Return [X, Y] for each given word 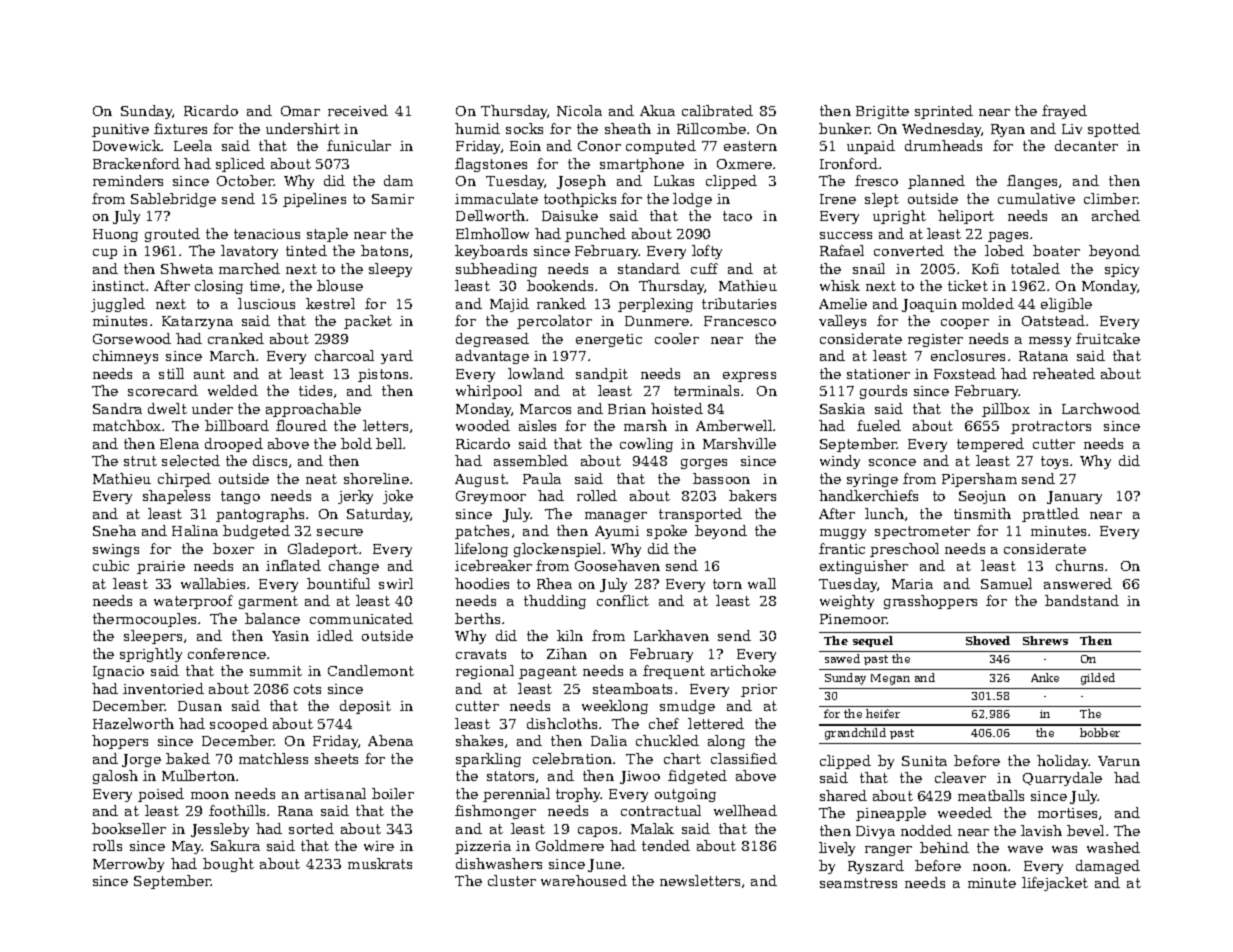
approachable [313, 410]
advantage [492, 357]
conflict [623, 600]
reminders [128, 180]
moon [210, 795]
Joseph [581, 182]
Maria [912, 584]
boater [1056, 250]
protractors [1051, 427]
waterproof [193, 602]
